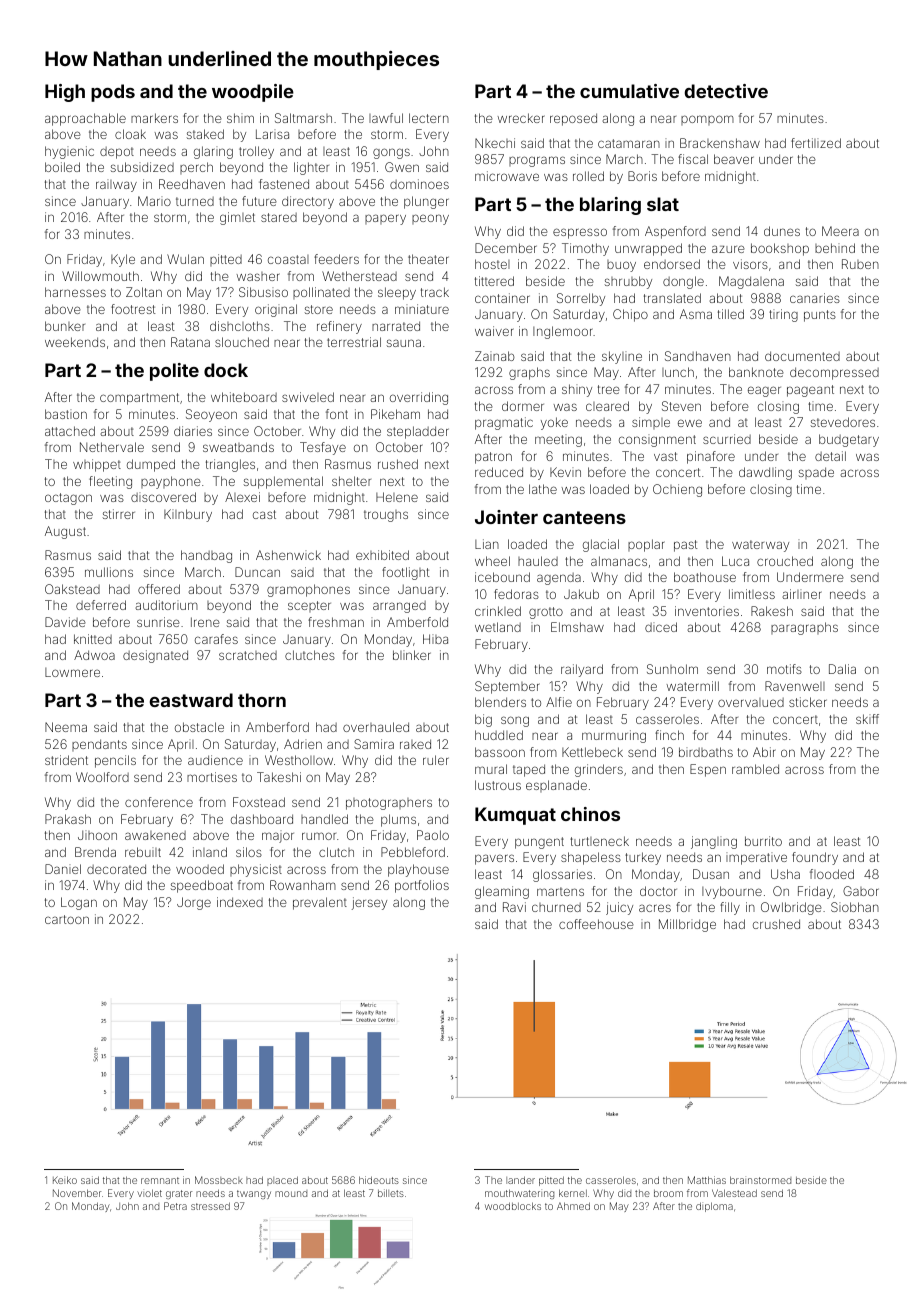  What do you see at coordinates (849, 440) in the page?
I see `budgetary` at bounding box center [849, 440].
